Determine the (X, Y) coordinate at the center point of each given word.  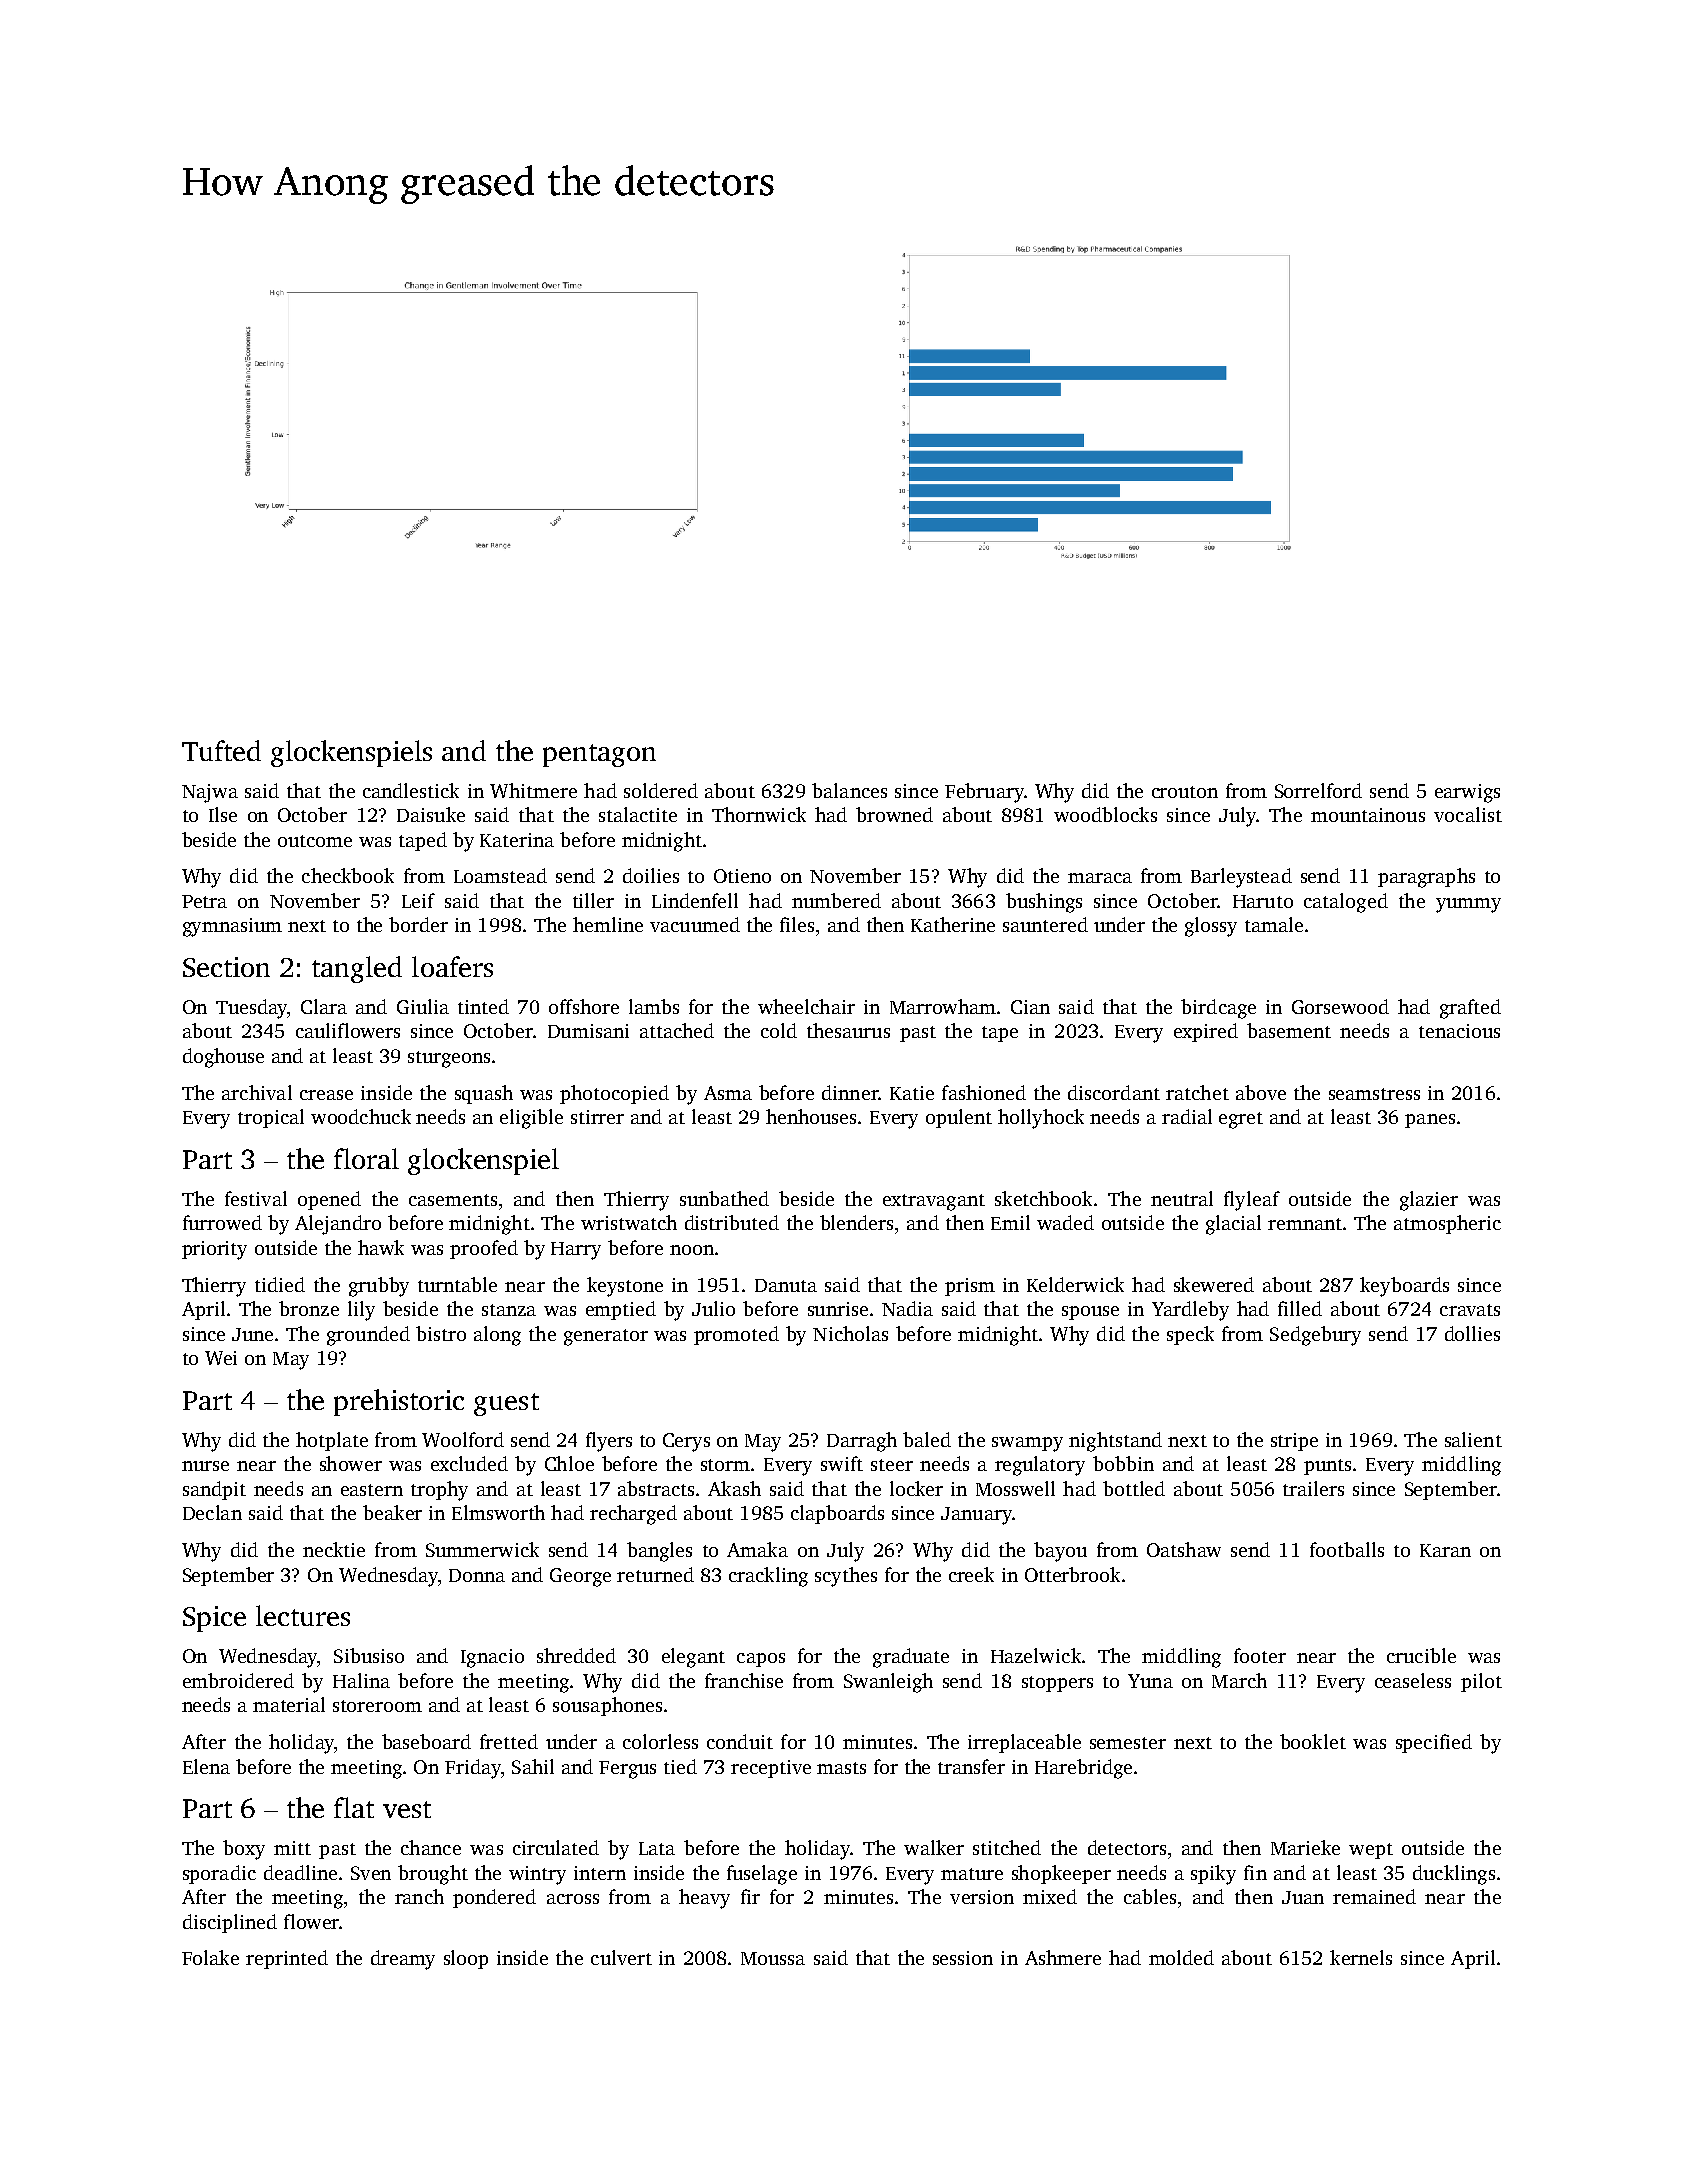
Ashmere (1063, 1957)
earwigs (1467, 793)
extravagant (934, 1202)
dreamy (403, 1960)
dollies (1472, 1333)
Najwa (210, 793)
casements (453, 1200)
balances (849, 790)
